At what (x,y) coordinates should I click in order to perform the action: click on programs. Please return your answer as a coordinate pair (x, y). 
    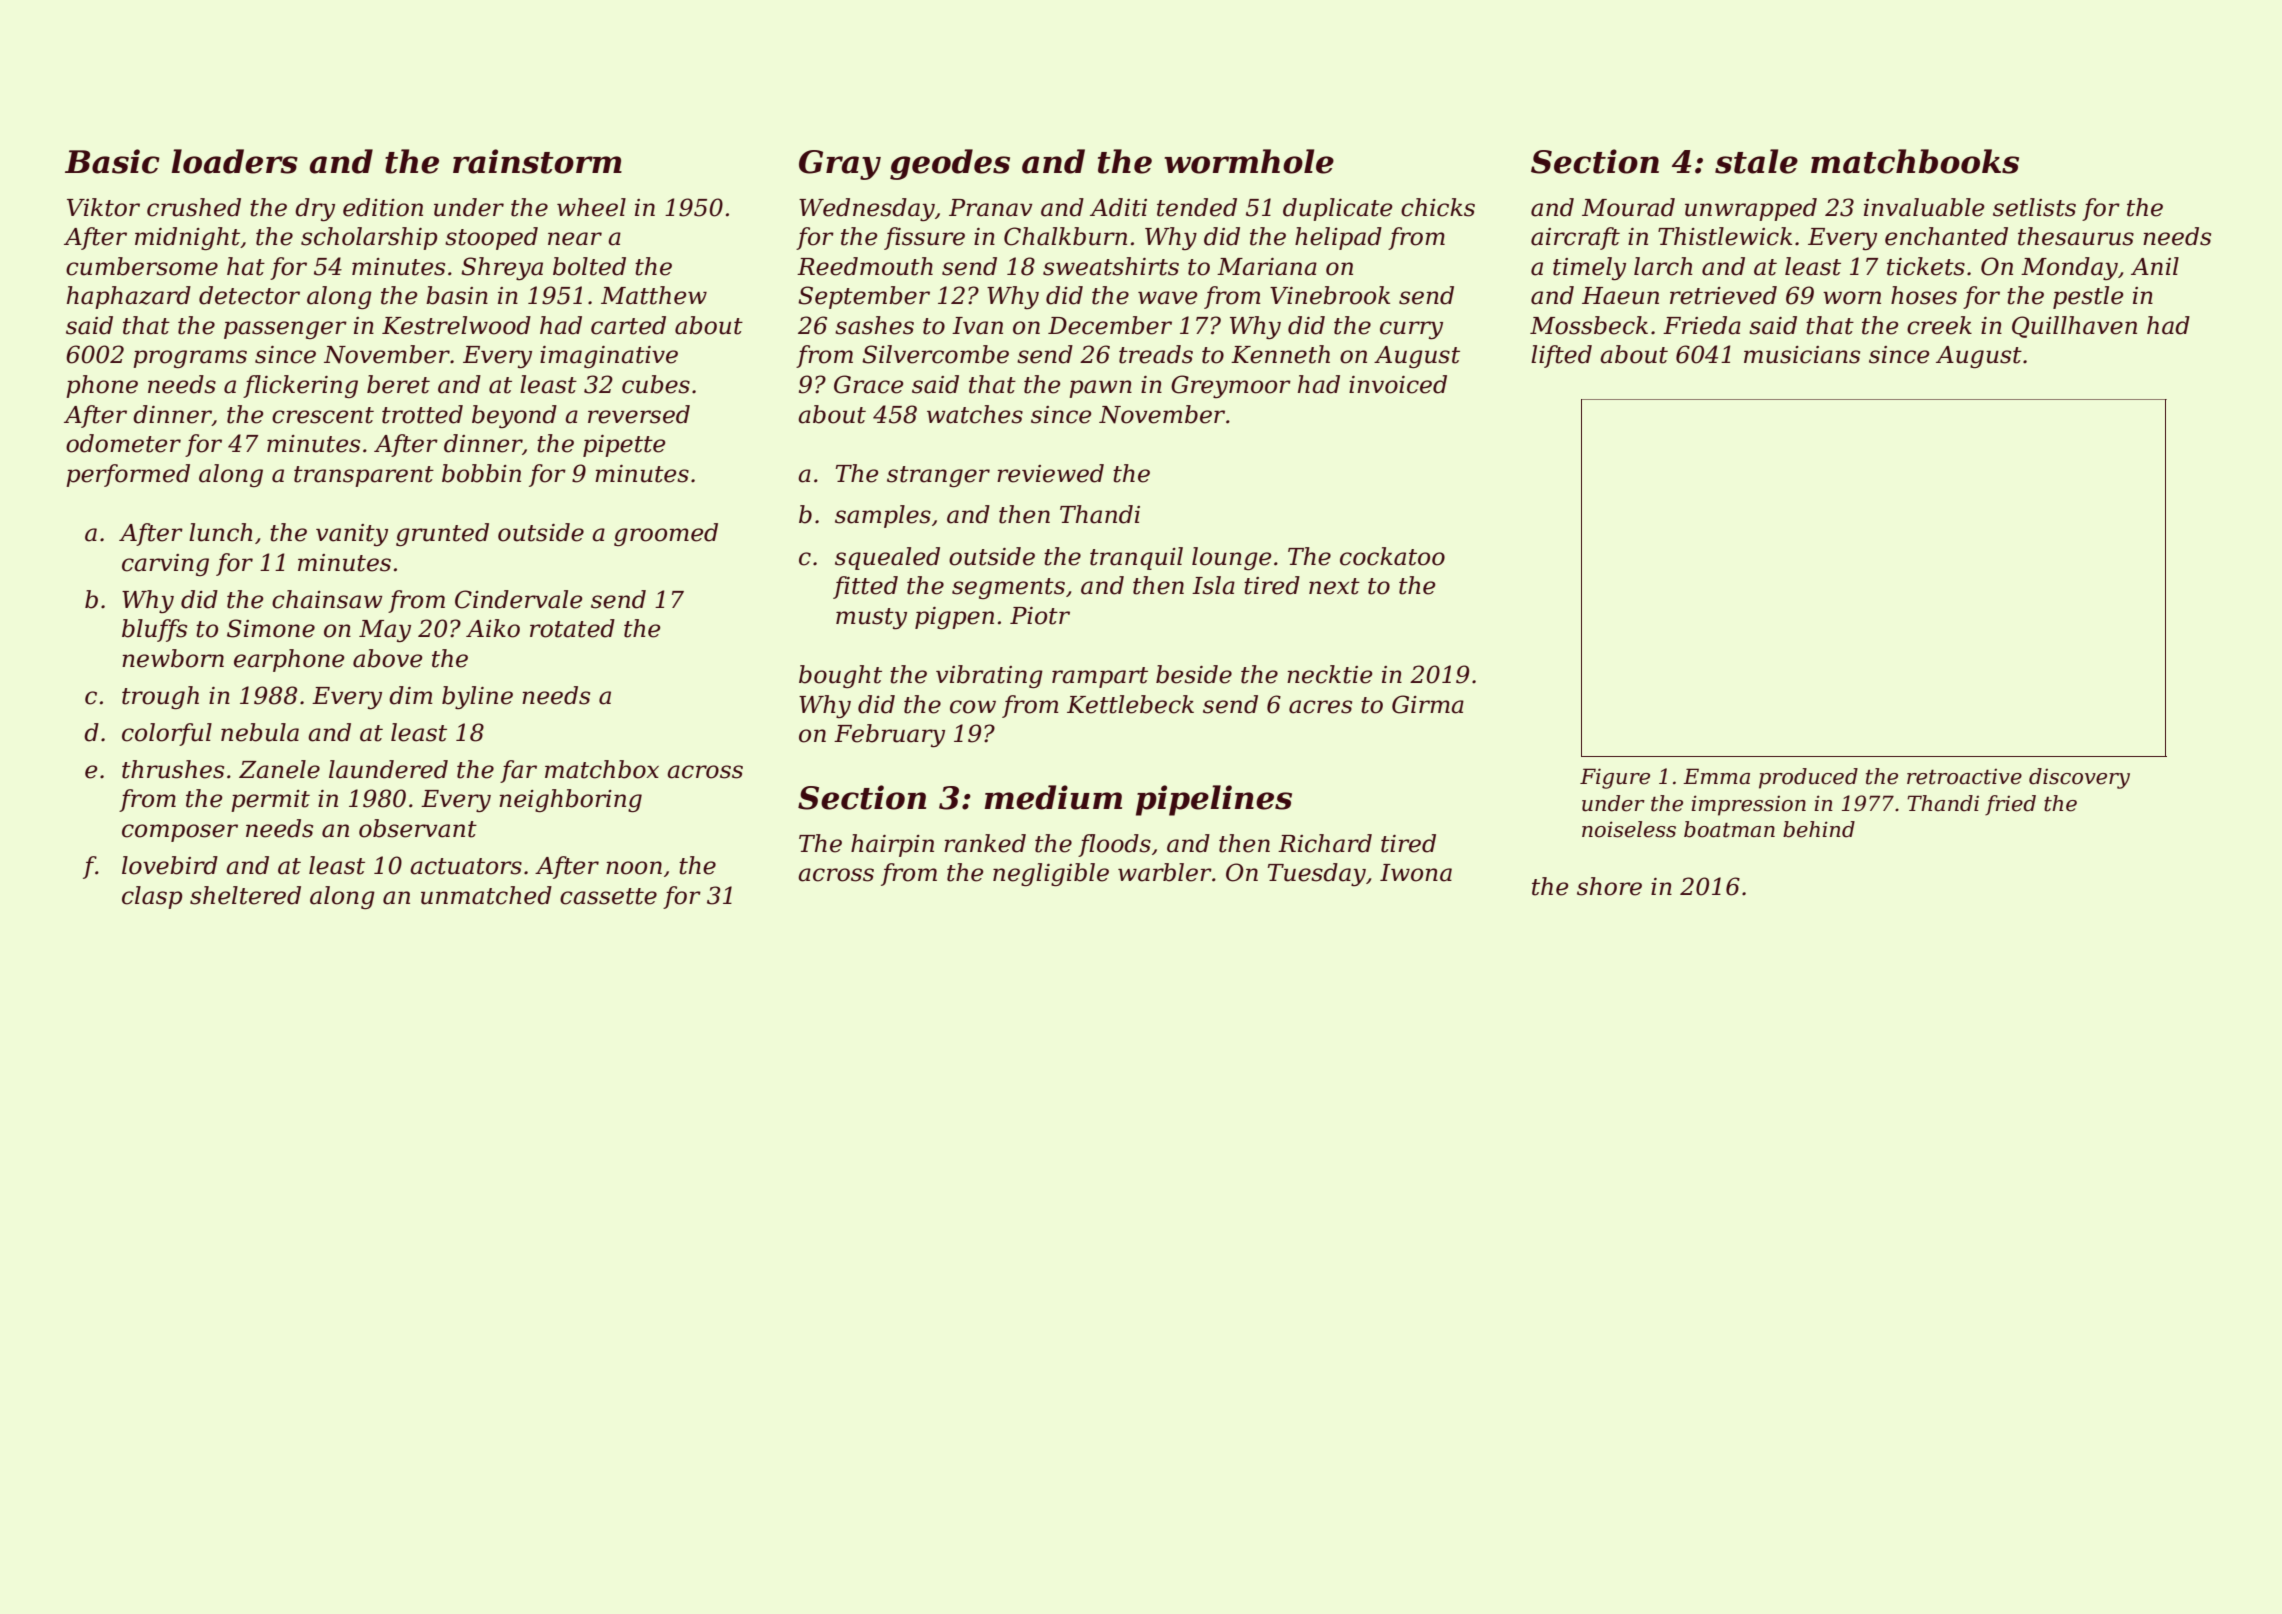
    Looking at the image, I should click on (190, 359).
